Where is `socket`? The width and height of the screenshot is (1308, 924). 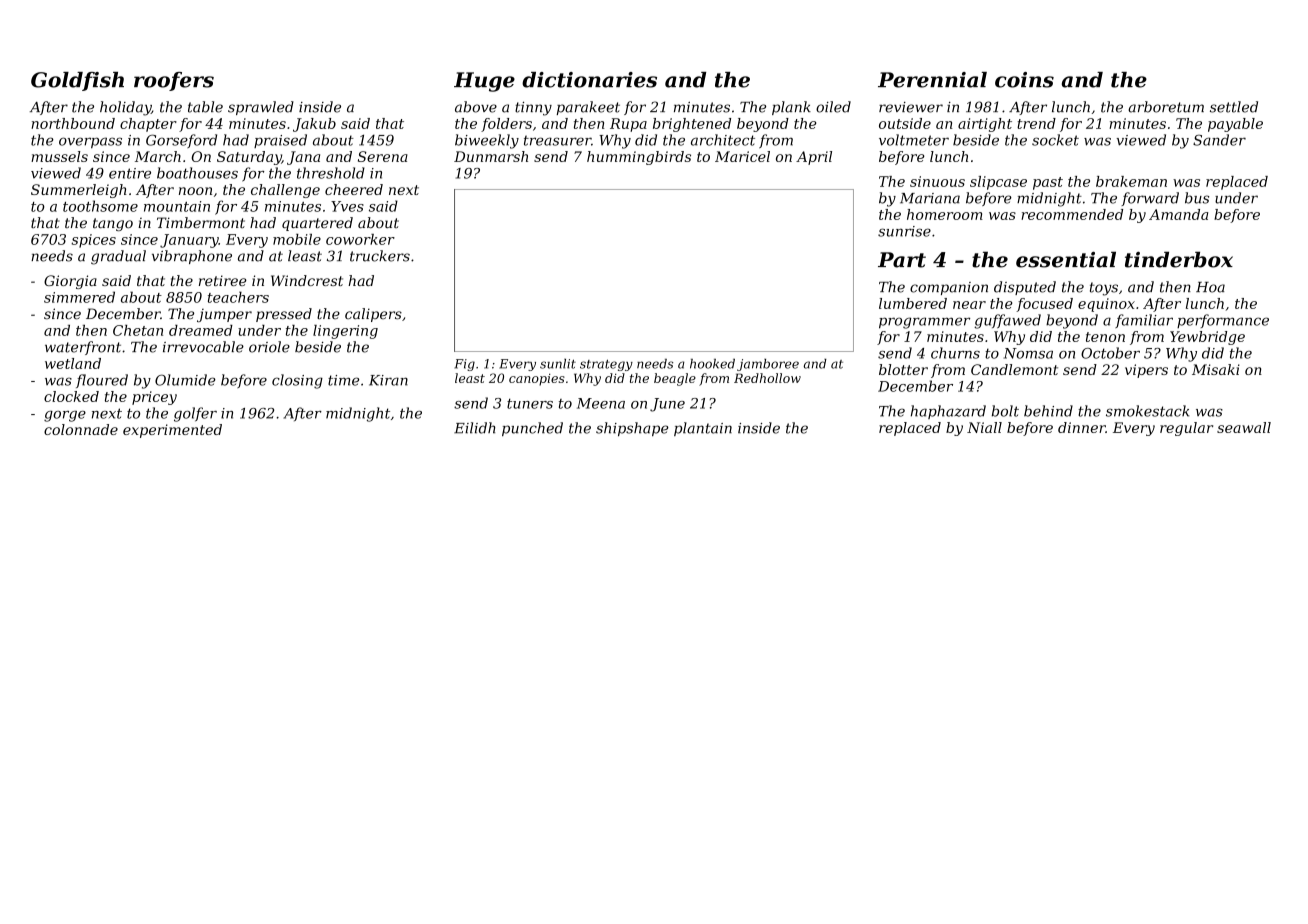 socket is located at coordinates (1055, 140).
